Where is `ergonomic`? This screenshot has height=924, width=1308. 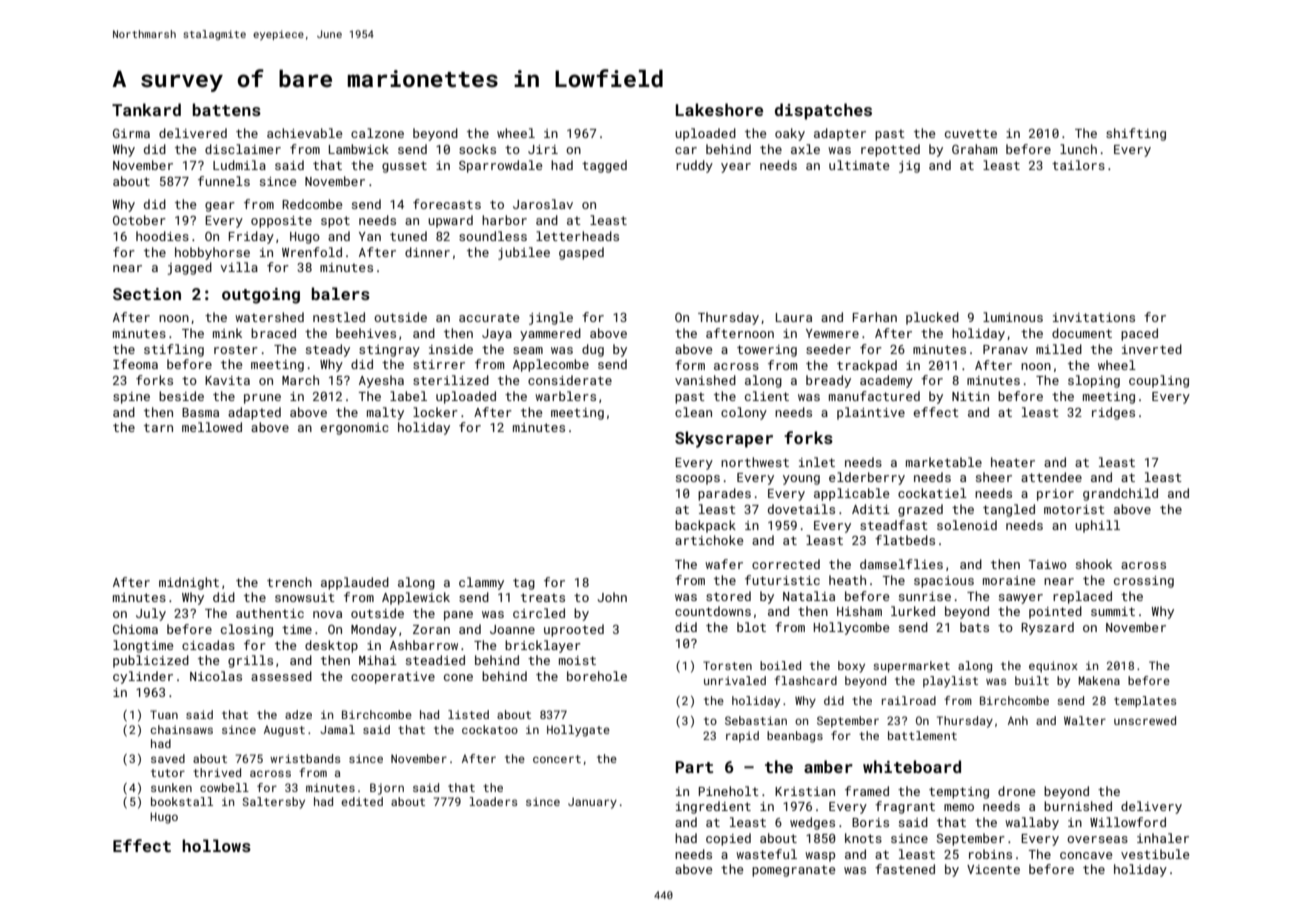 ergonomic is located at coordinates (355, 429).
